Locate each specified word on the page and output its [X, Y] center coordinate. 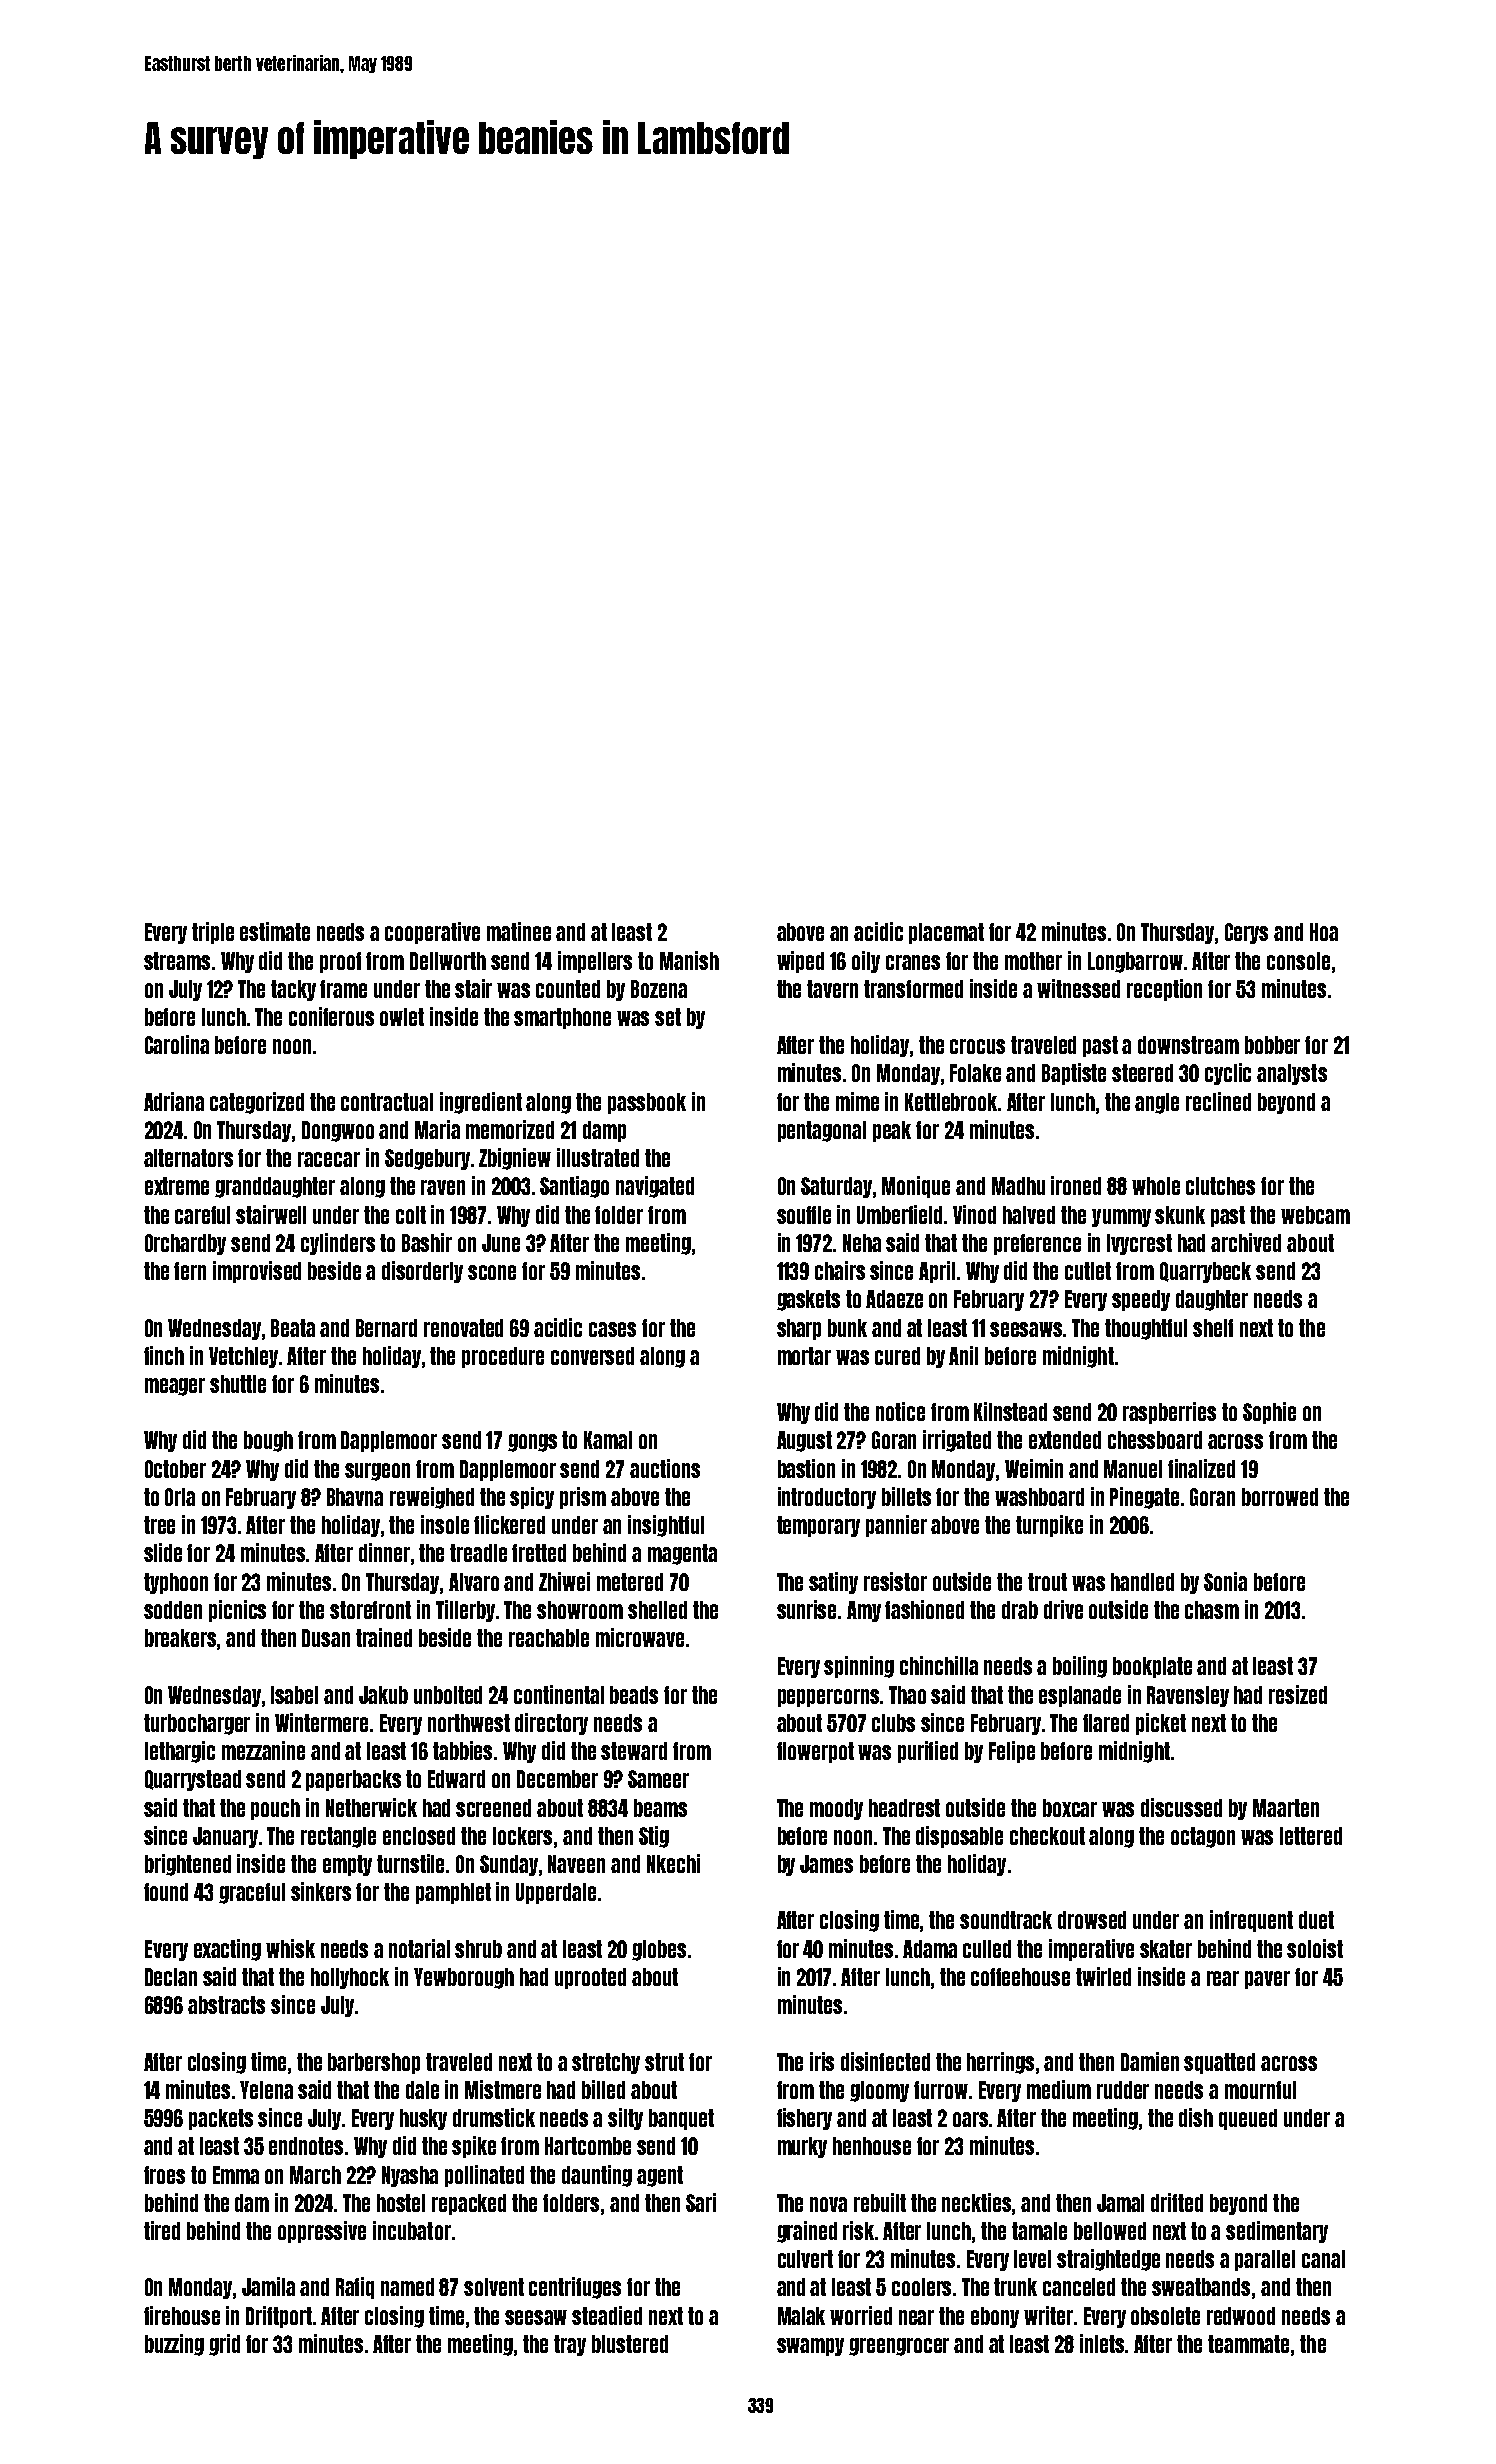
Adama [930, 1949]
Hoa [1324, 932]
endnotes [306, 2146]
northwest [469, 1723]
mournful [1260, 2090]
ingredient [481, 1103]
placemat [946, 933]
